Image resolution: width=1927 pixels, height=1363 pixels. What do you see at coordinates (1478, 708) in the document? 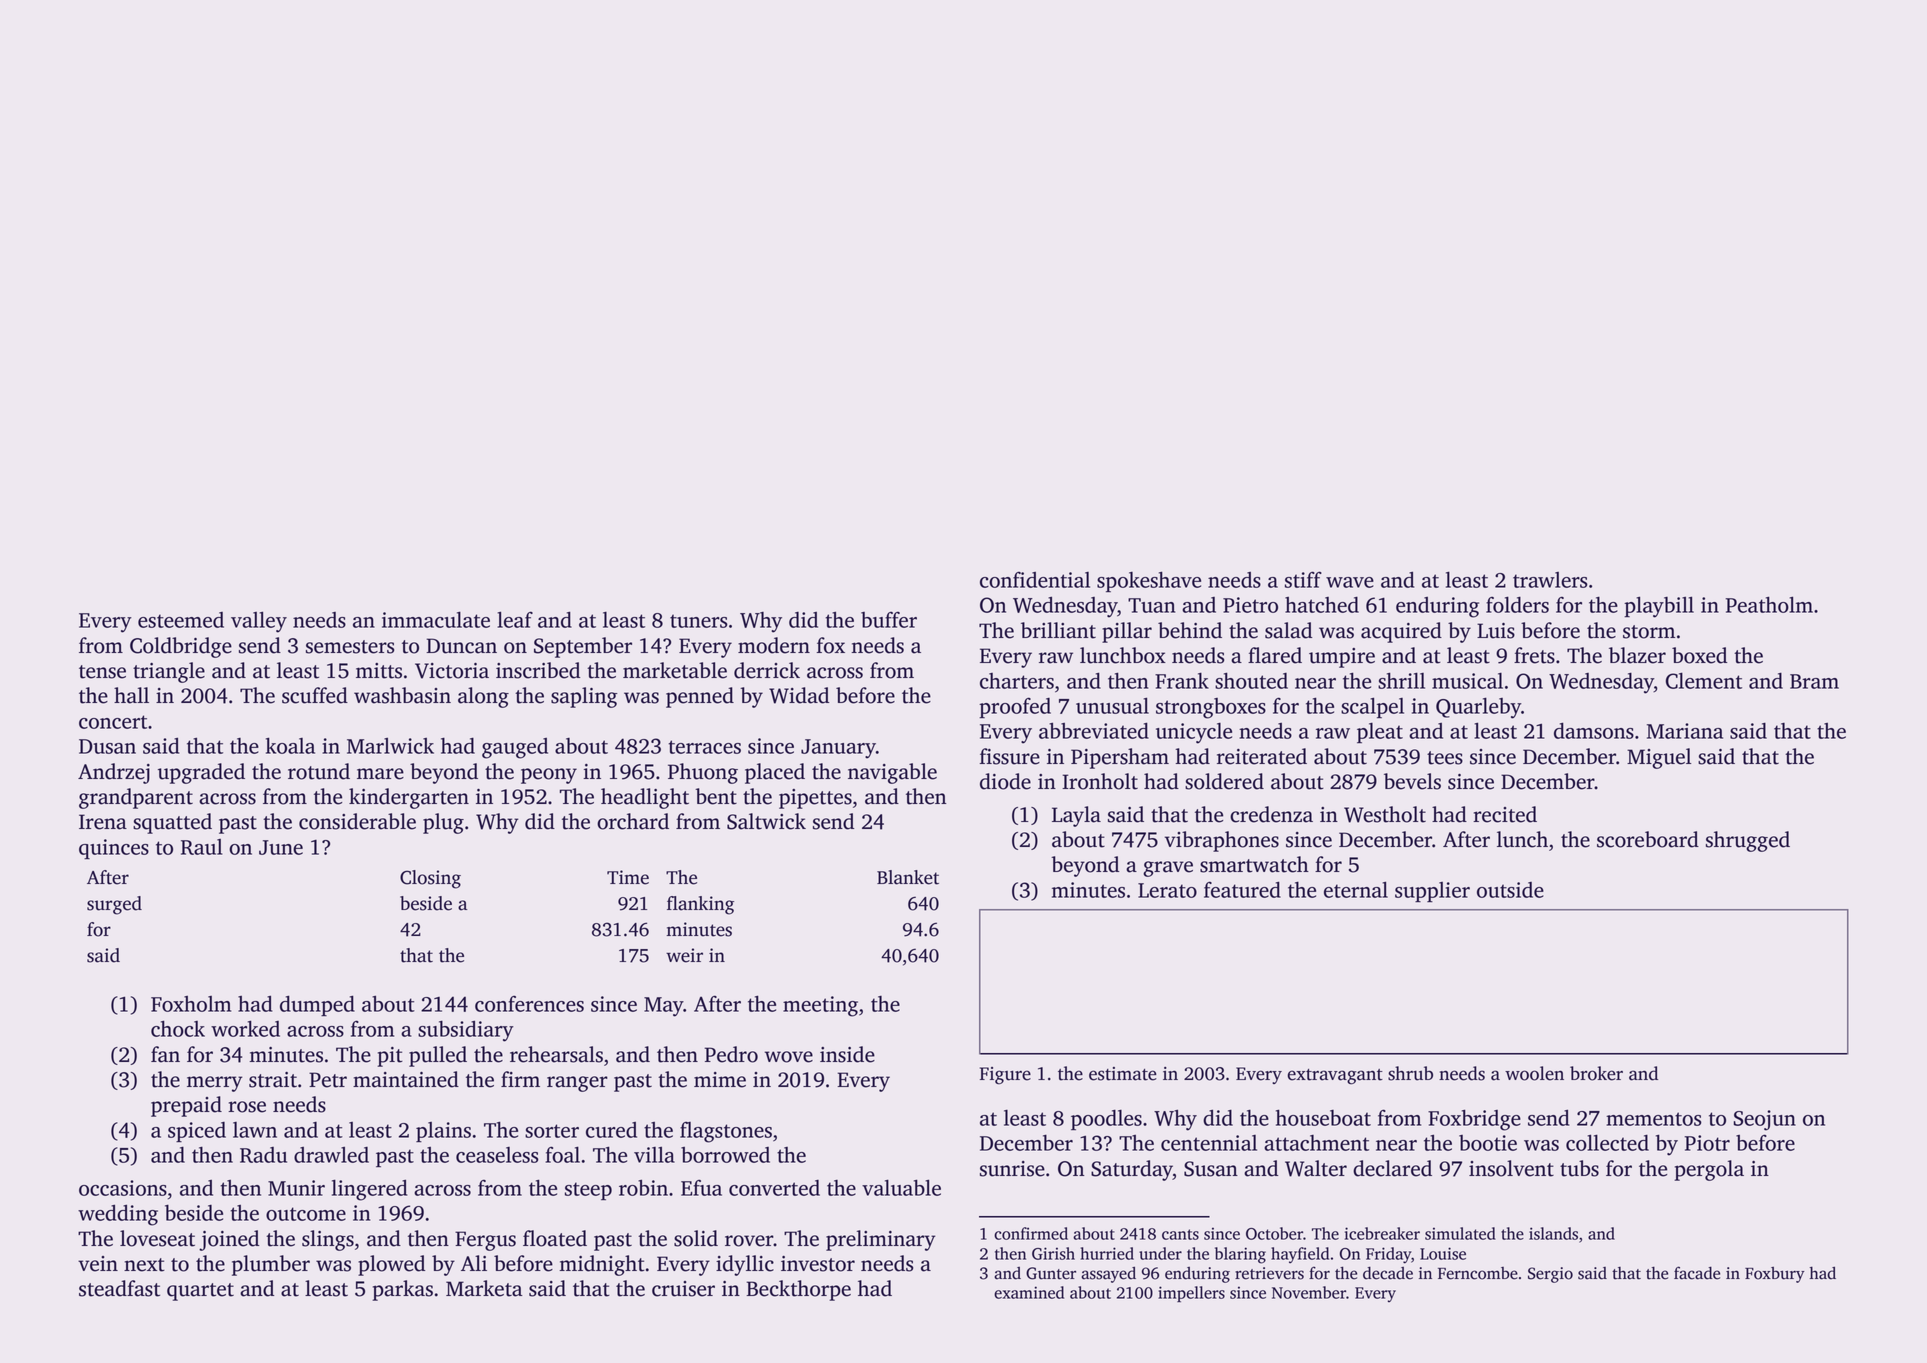
I see `Quarleby` at bounding box center [1478, 708].
